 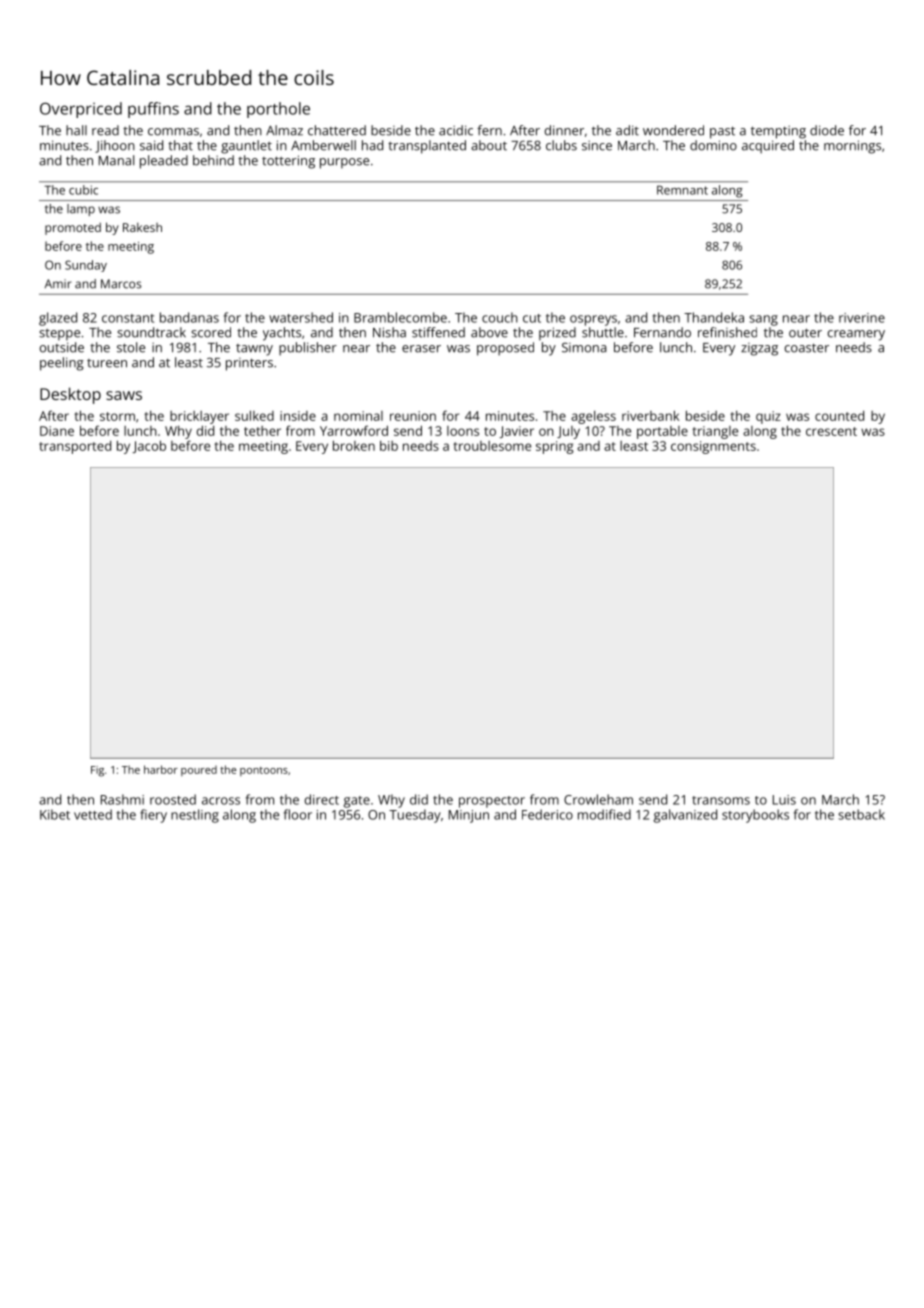 What do you see at coordinates (505, 349) in the screenshot?
I see `proposed` at bounding box center [505, 349].
